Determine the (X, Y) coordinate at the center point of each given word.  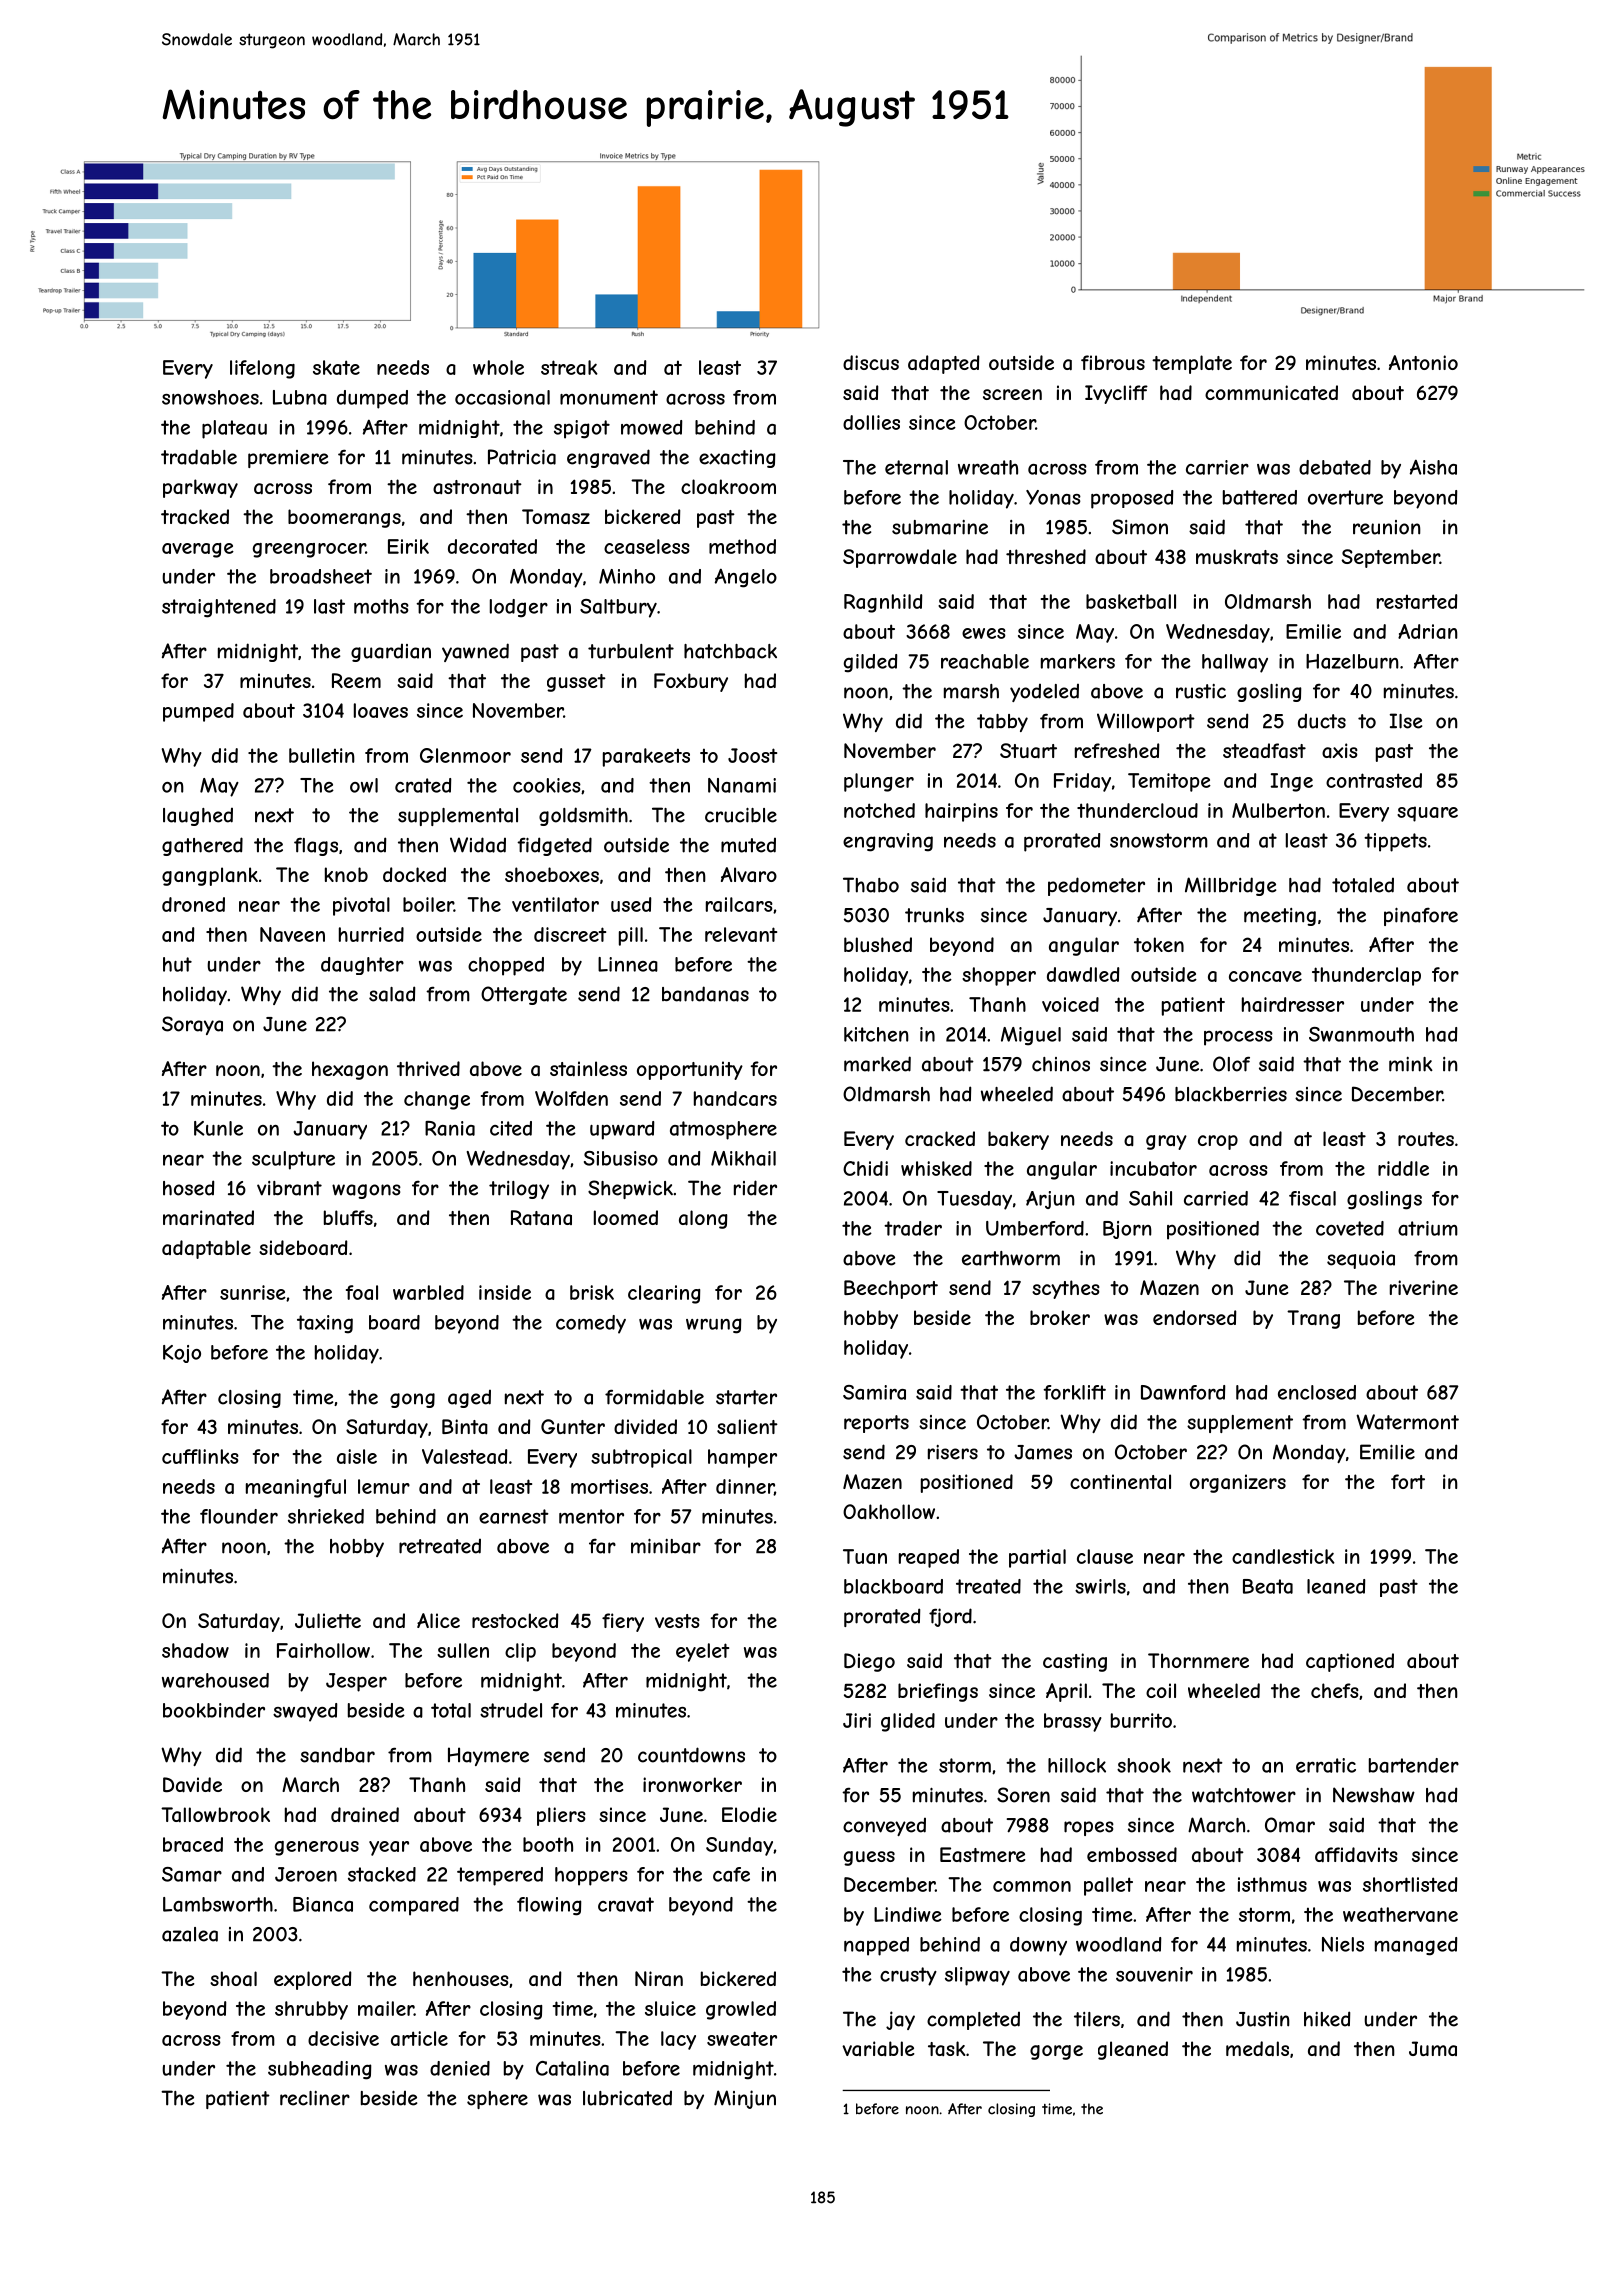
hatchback (730, 651)
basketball (1131, 601)
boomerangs (344, 518)
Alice (438, 1620)
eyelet (702, 1652)
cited (511, 1128)
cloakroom (728, 486)
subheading (319, 2070)
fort (1408, 1481)
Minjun (745, 2099)
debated (1335, 467)
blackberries (1231, 1094)
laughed (198, 817)
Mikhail (743, 1158)
